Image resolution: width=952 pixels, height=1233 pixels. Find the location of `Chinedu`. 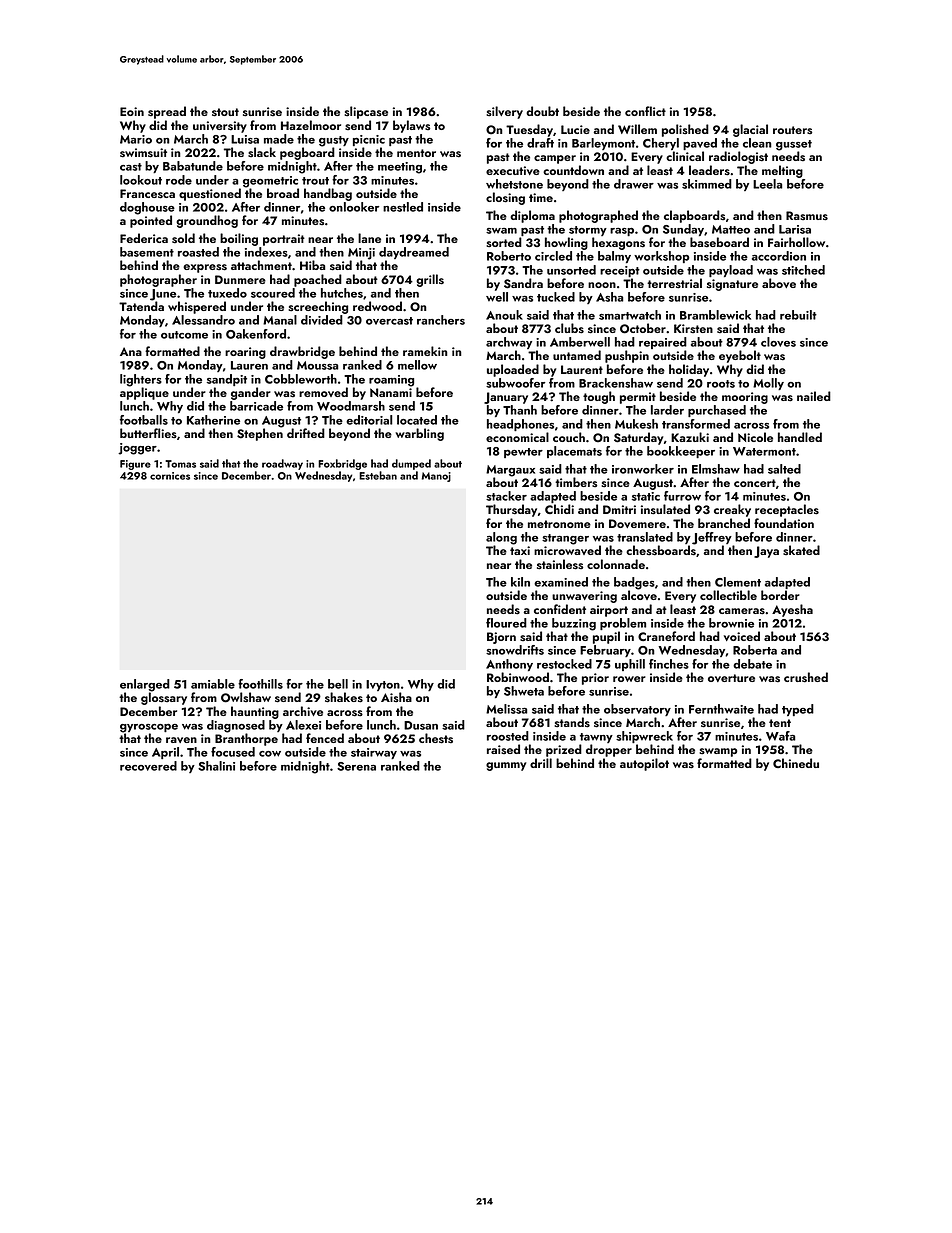

Chinedu is located at coordinates (796, 763).
